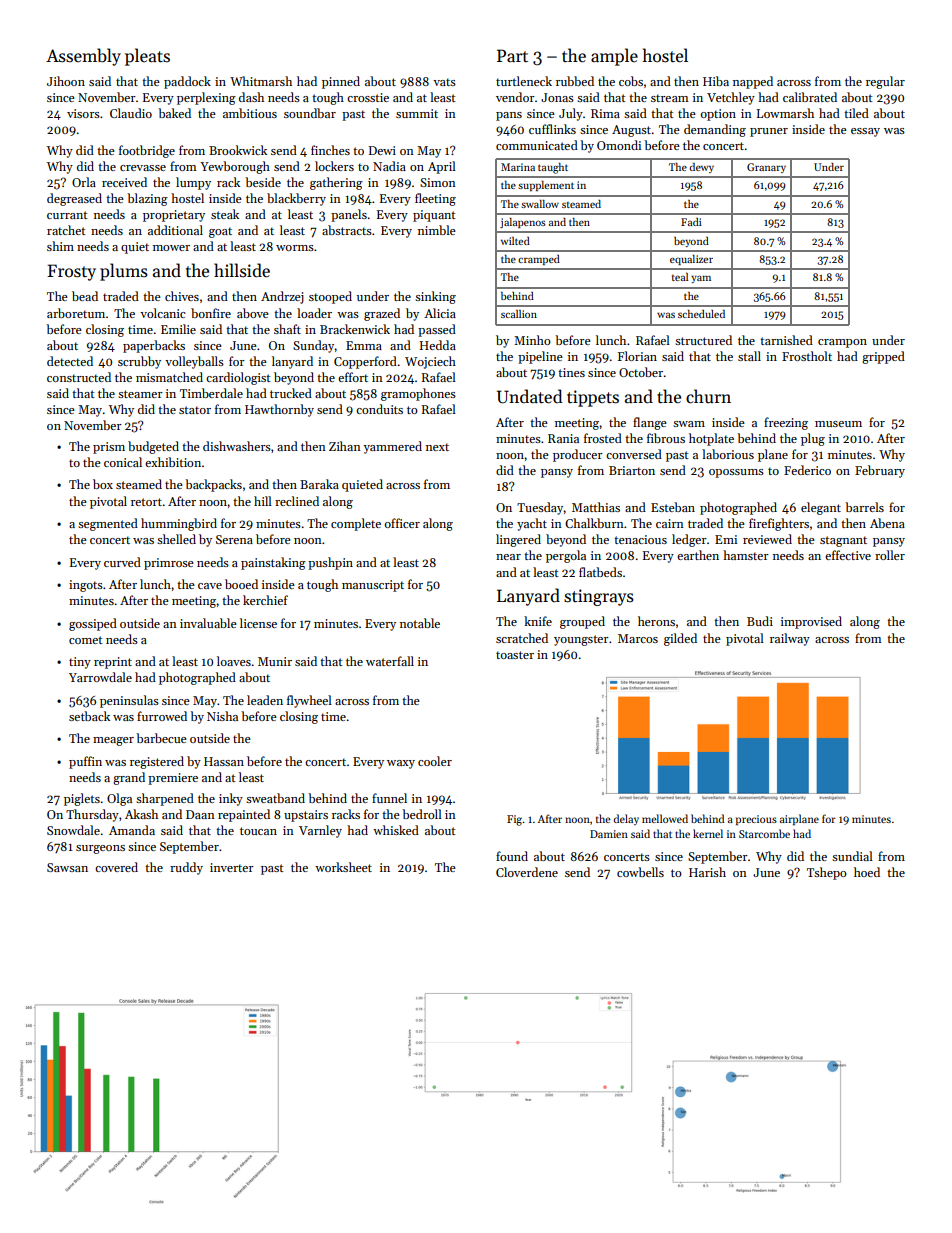  Describe the element at coordinates (532, 340) in the screenshot. I see `Minho` at that location.
